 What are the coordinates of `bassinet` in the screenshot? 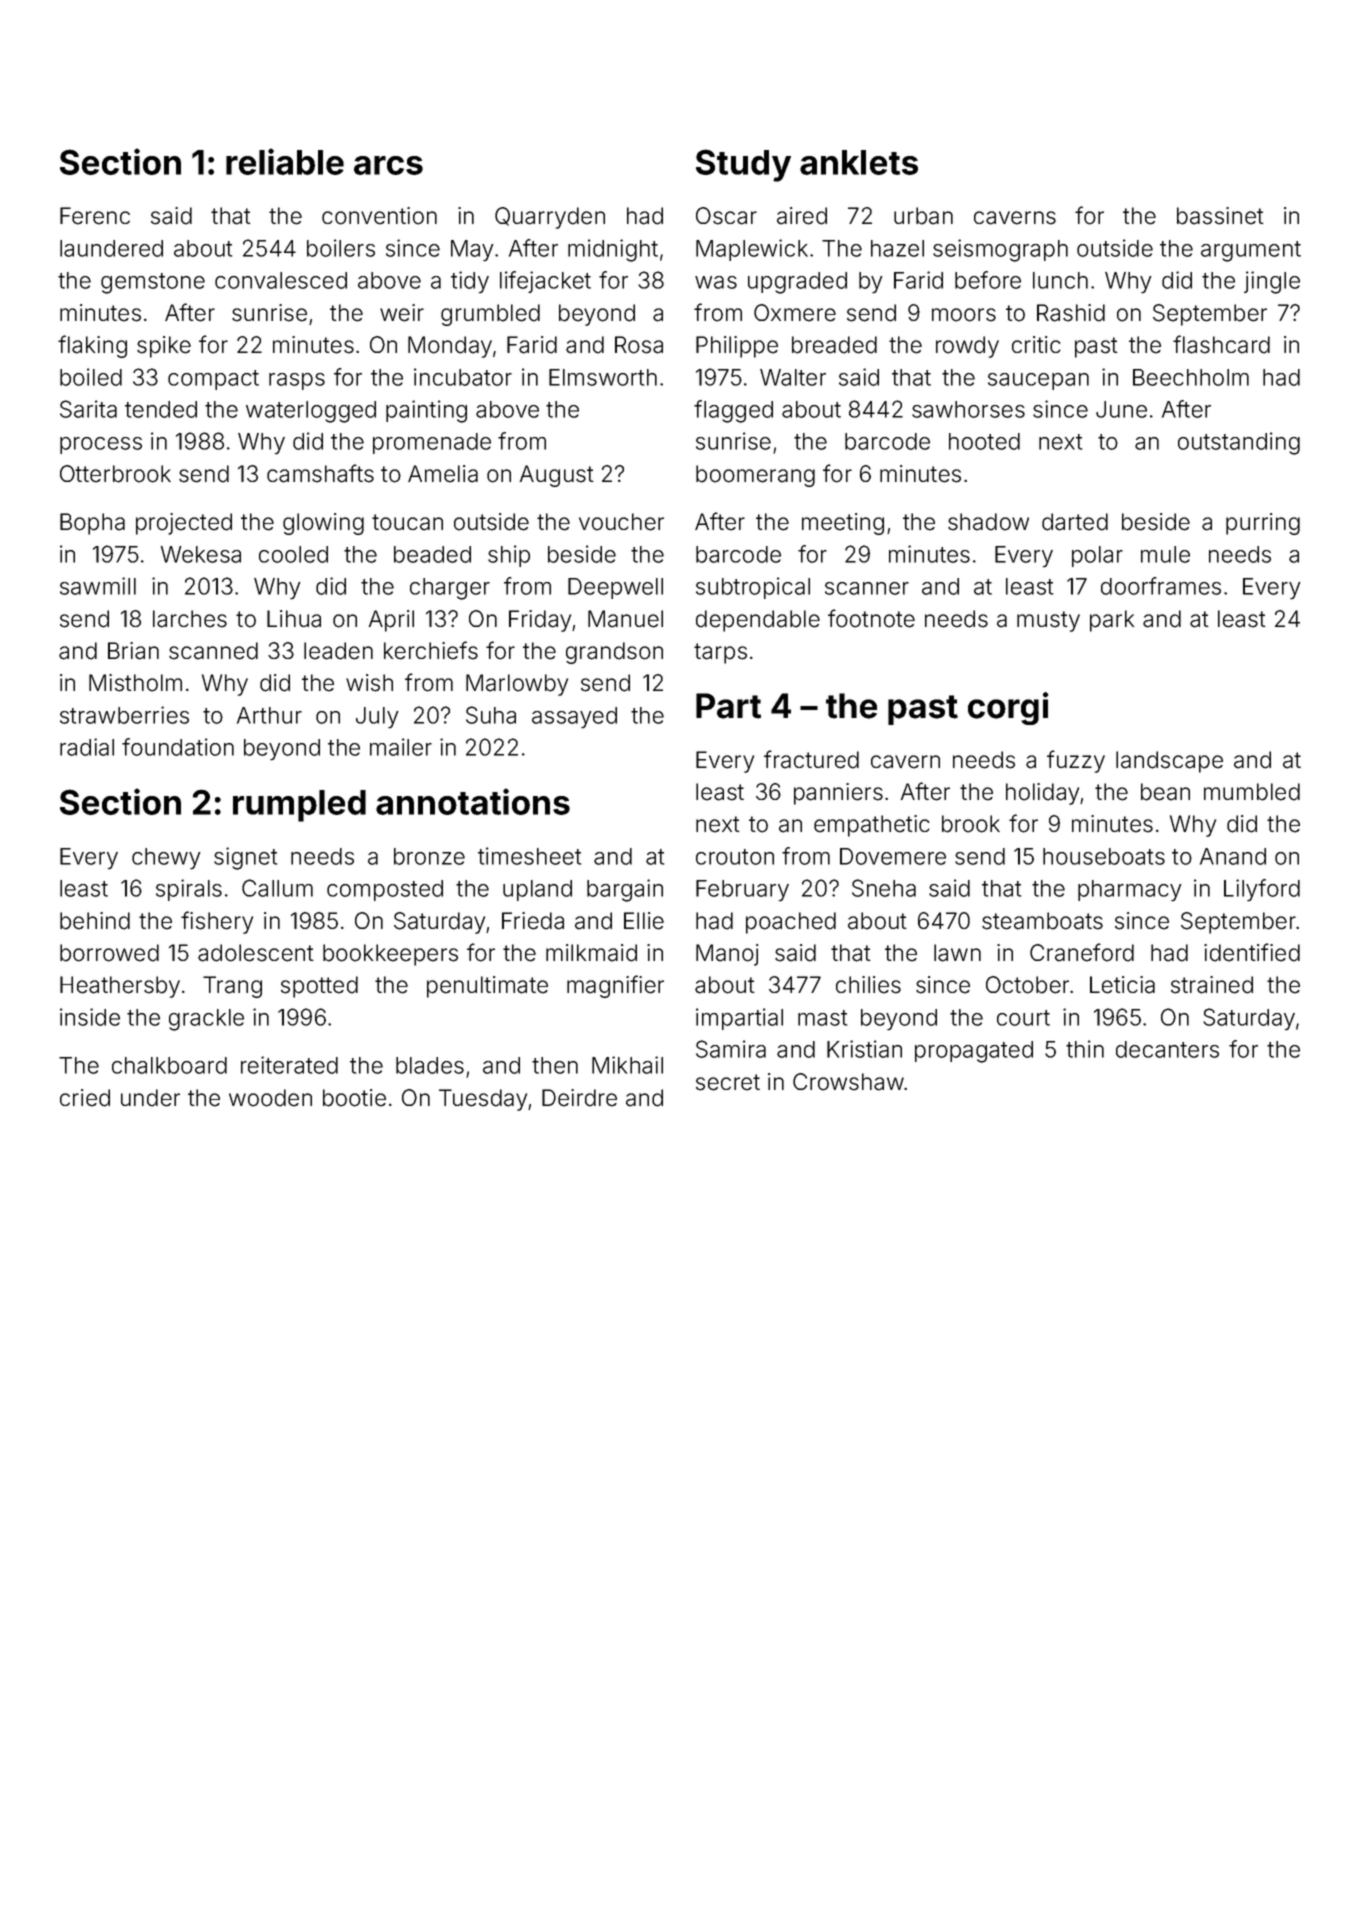 It's located at (1220, 216).
